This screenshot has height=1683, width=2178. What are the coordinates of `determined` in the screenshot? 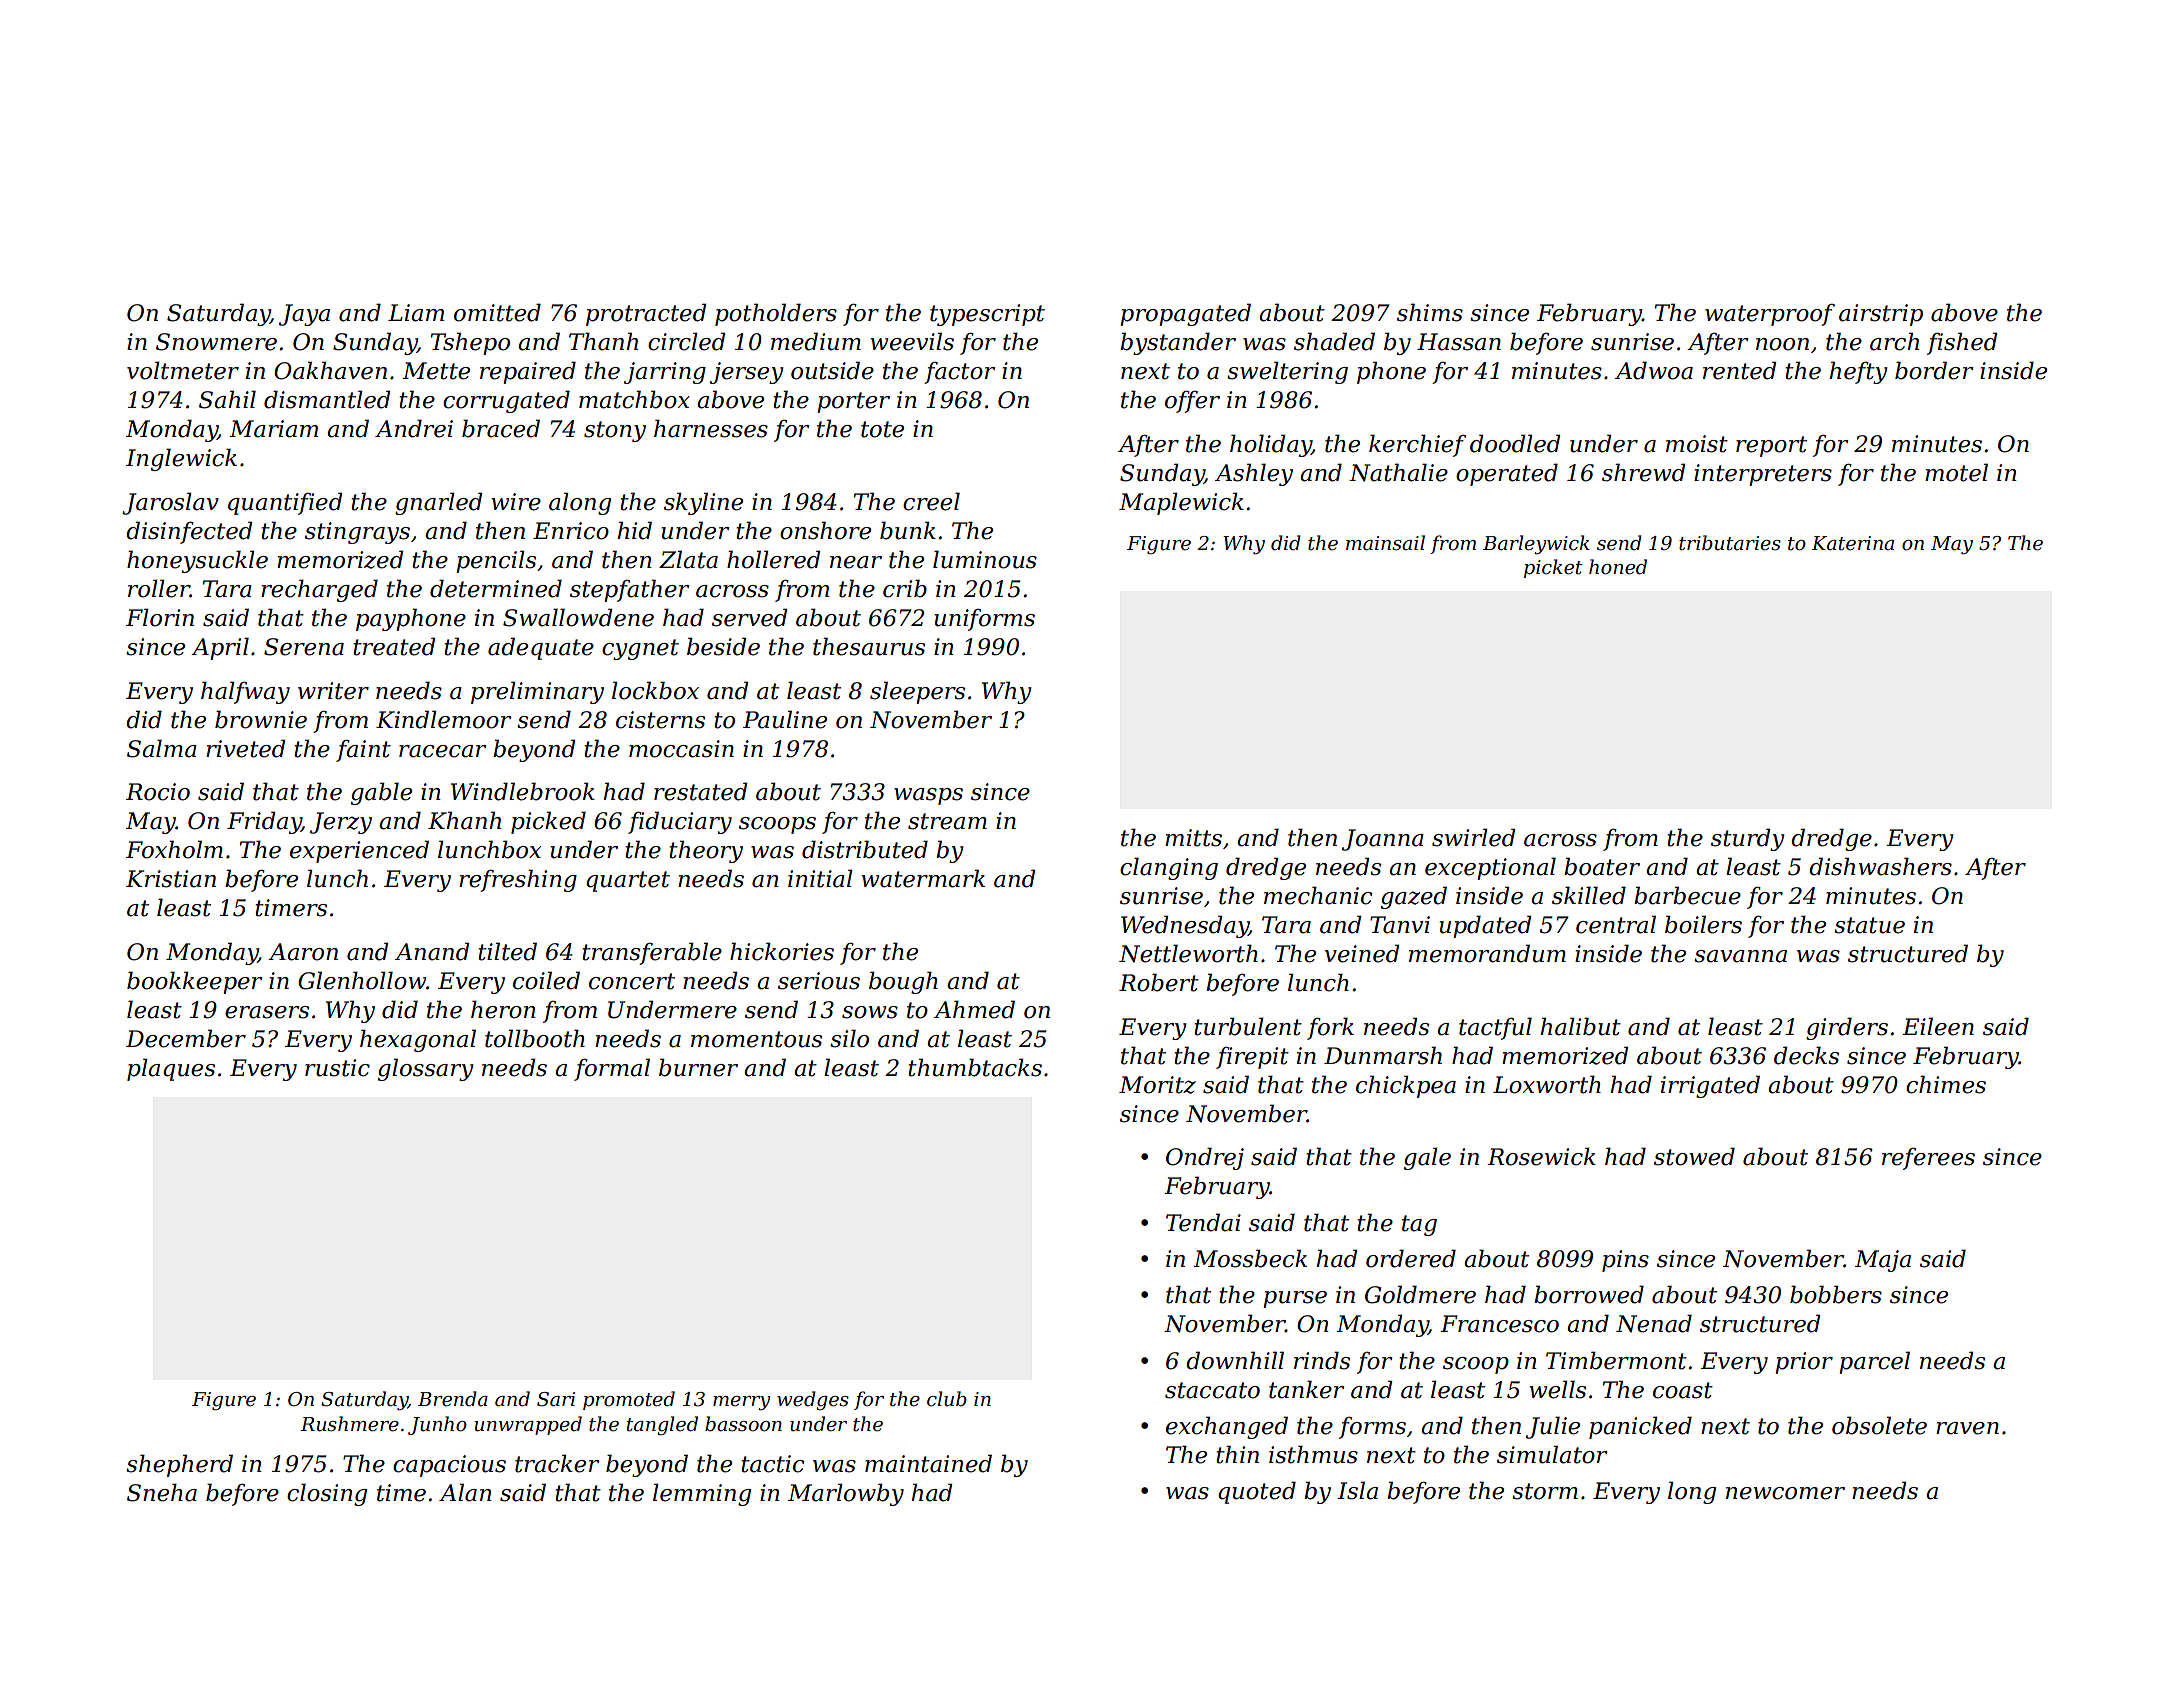 It's located at (496, 588).
